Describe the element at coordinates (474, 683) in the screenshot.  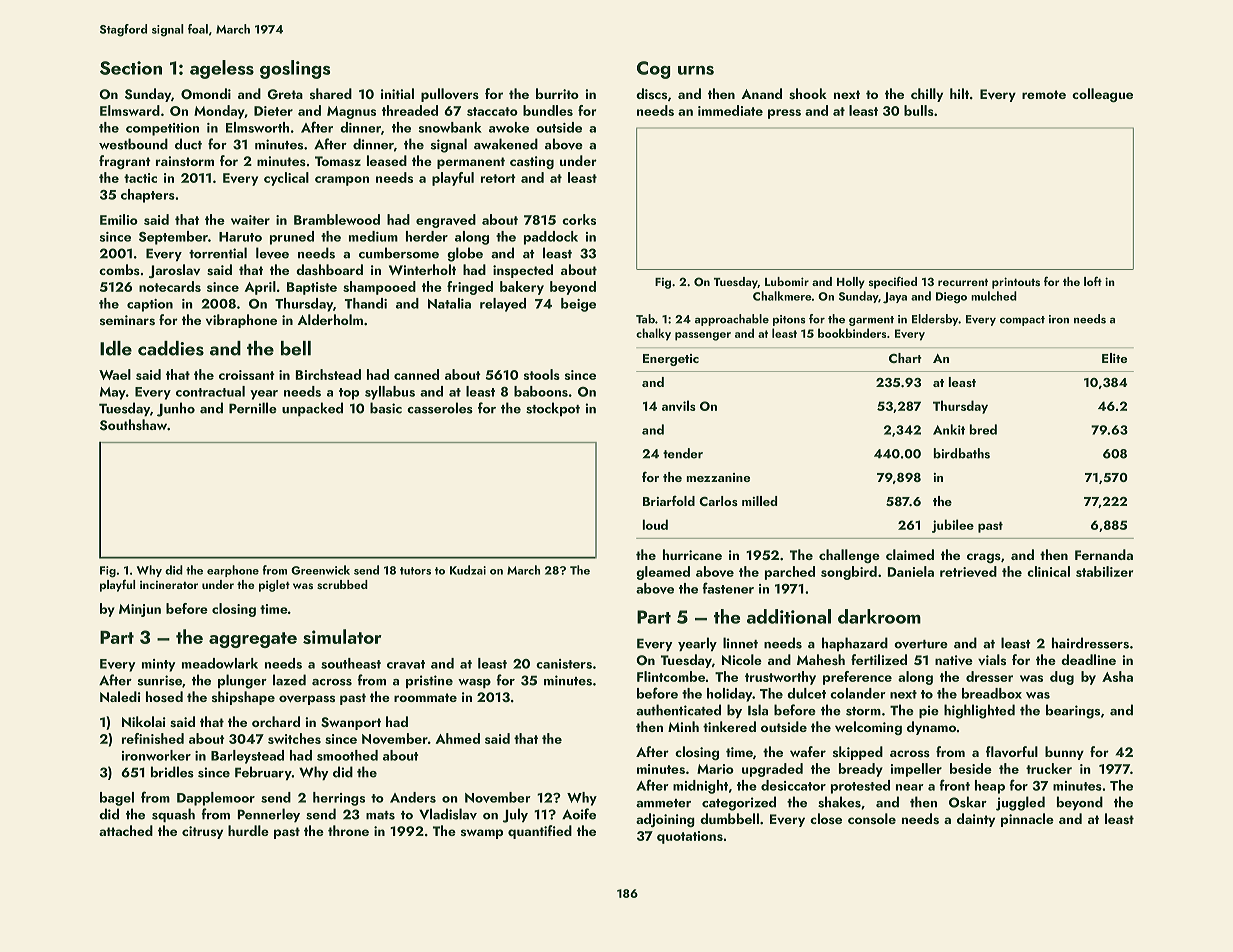
I see `wasp` at that location.
